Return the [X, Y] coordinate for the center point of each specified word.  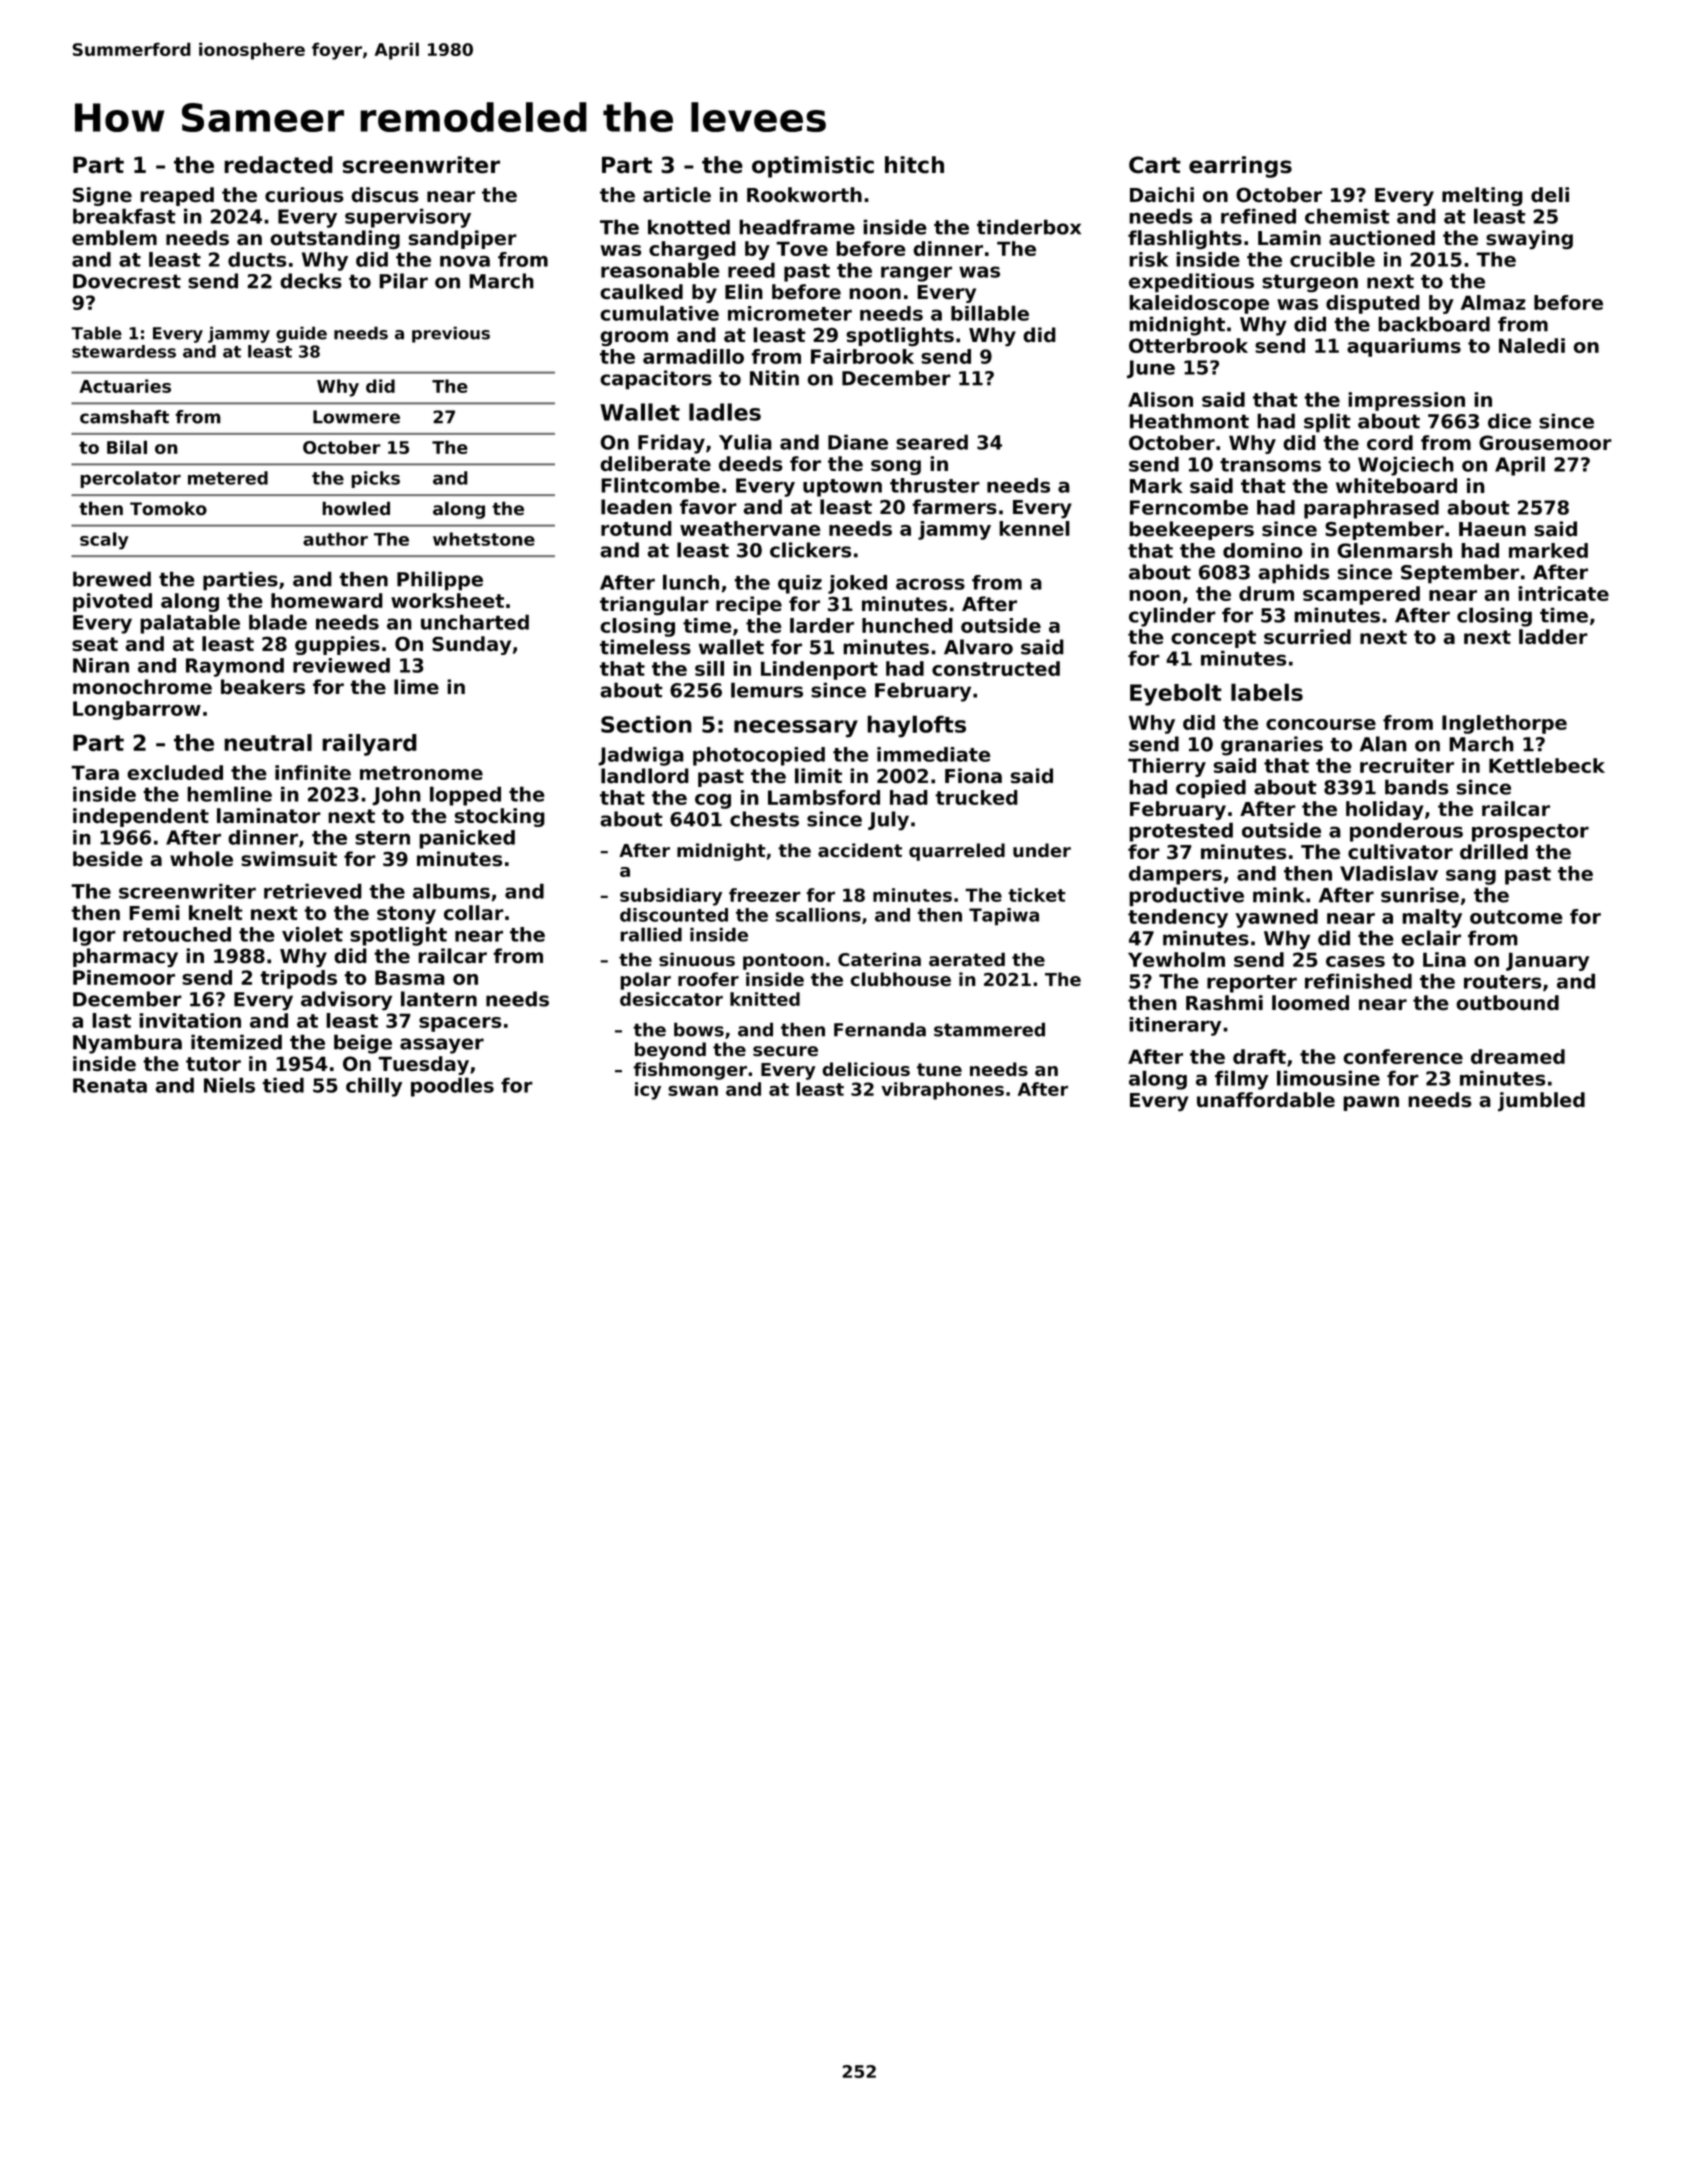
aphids [1294, 574]
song [896, 467]
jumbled [1541, 1101]
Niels [229, 1085]
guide [301, 334]
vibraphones [942, 1091]
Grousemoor [1545, 443]
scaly [104, 541]
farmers [954, 507]
